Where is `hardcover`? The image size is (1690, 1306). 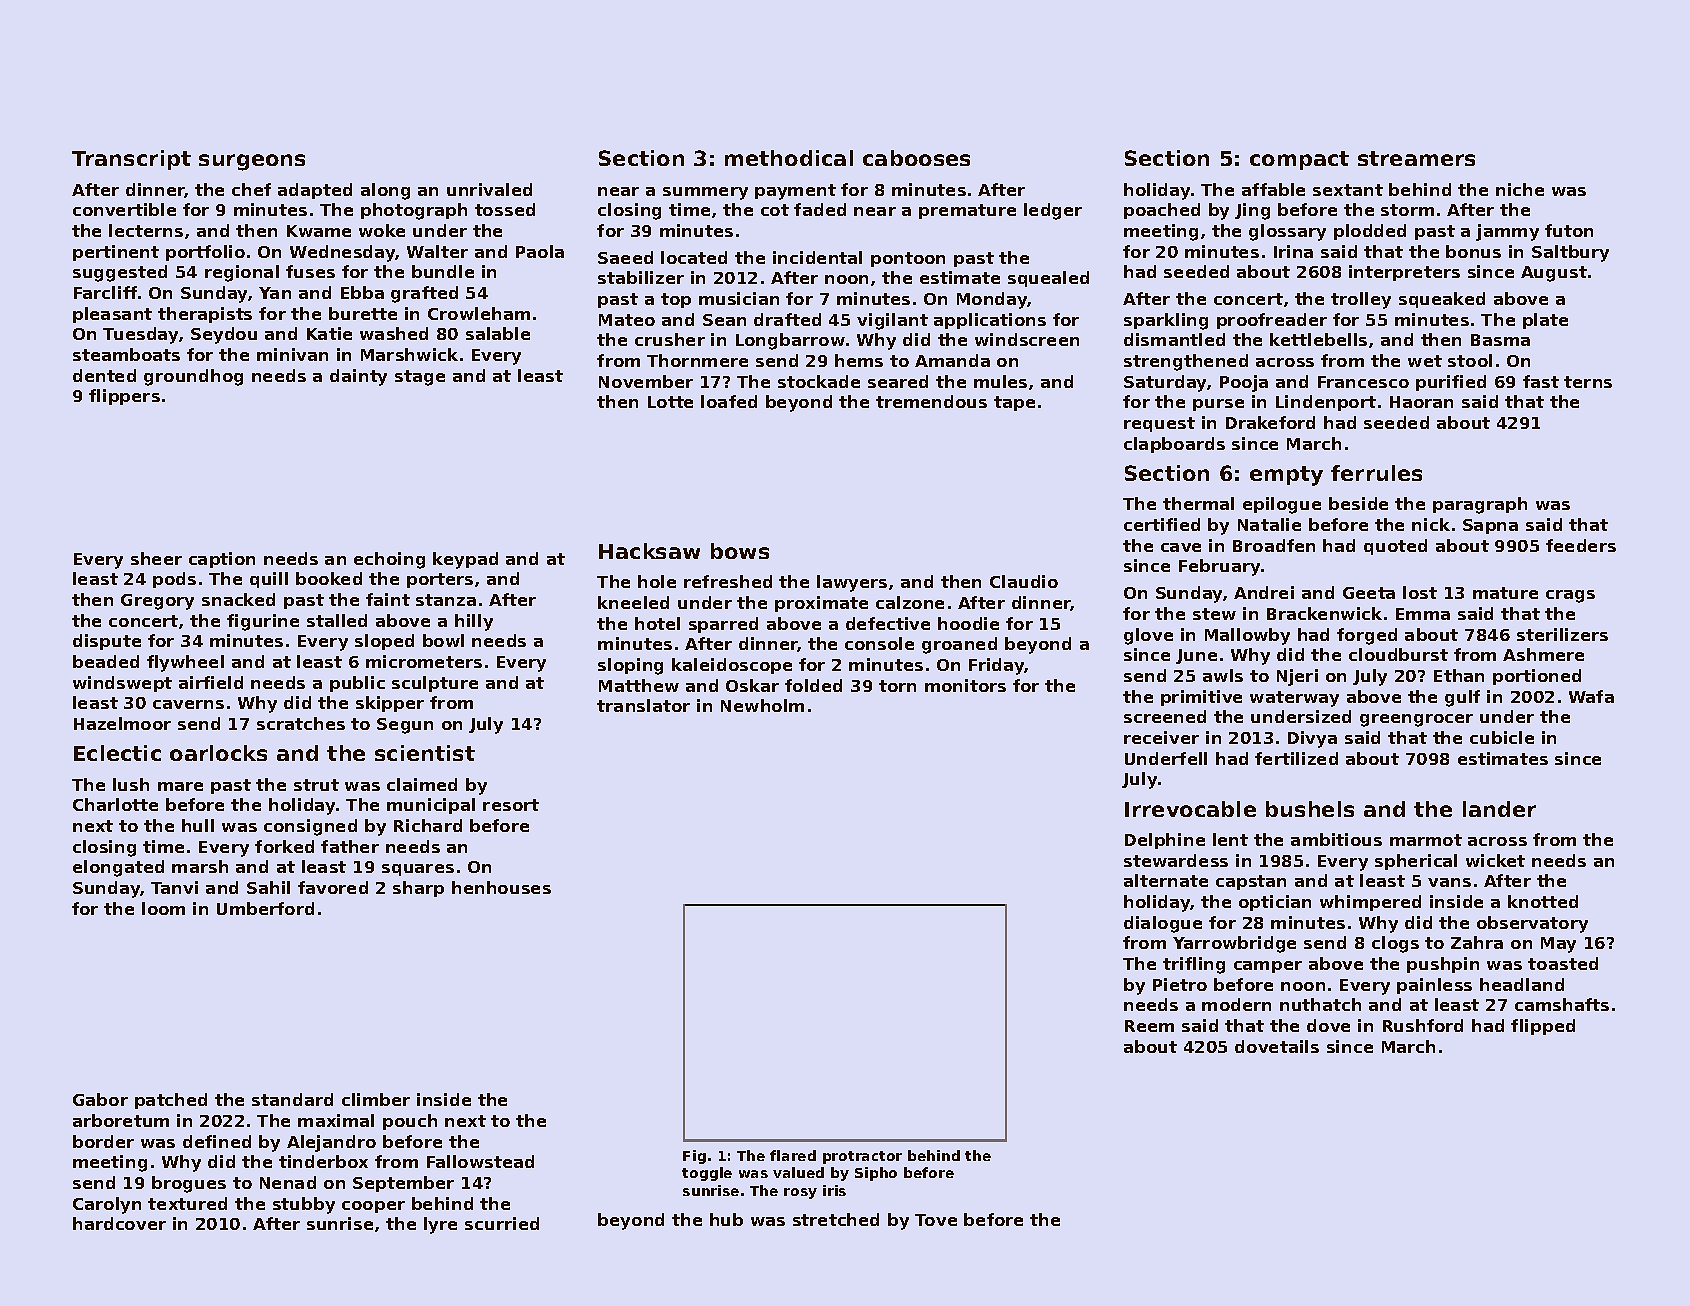
hardcover is located at coordinates (119, 1223).
